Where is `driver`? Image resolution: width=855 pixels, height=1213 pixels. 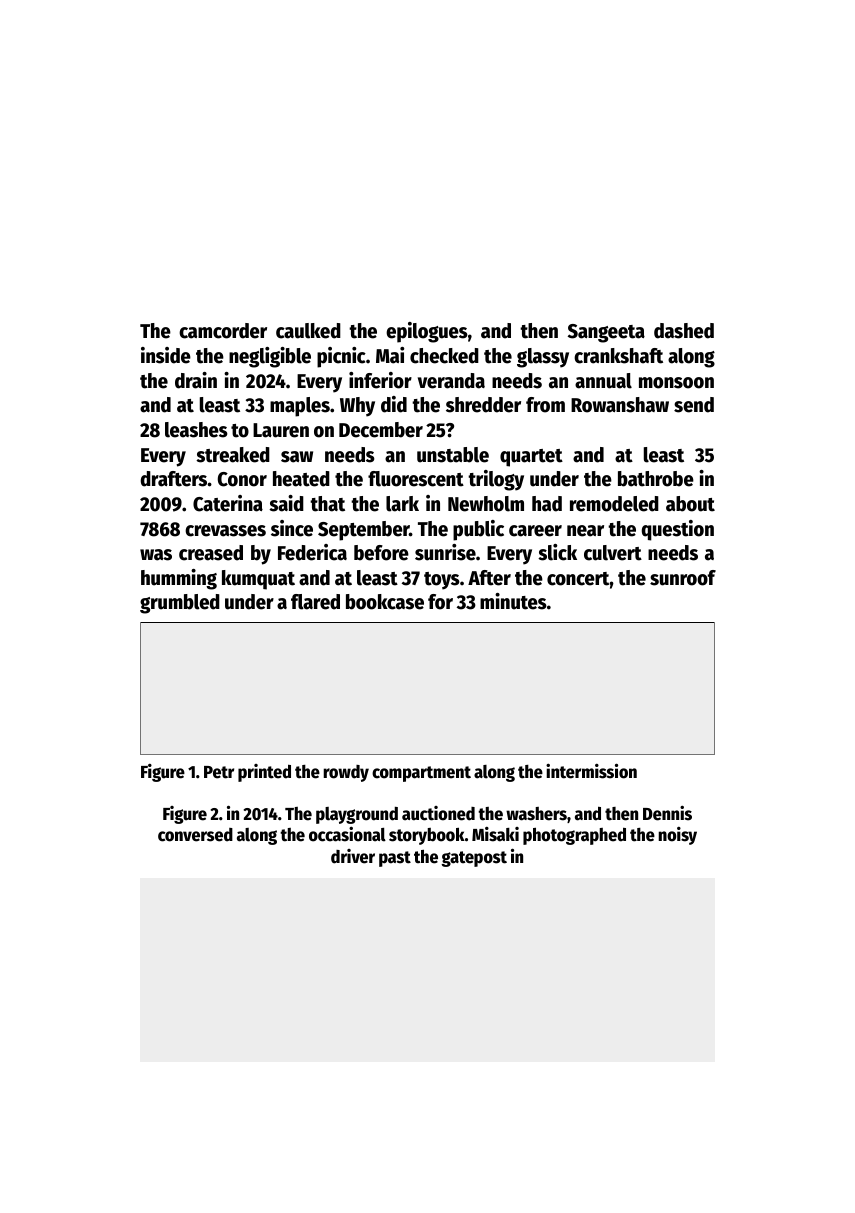 driver is located at coordinates (353, 856).
